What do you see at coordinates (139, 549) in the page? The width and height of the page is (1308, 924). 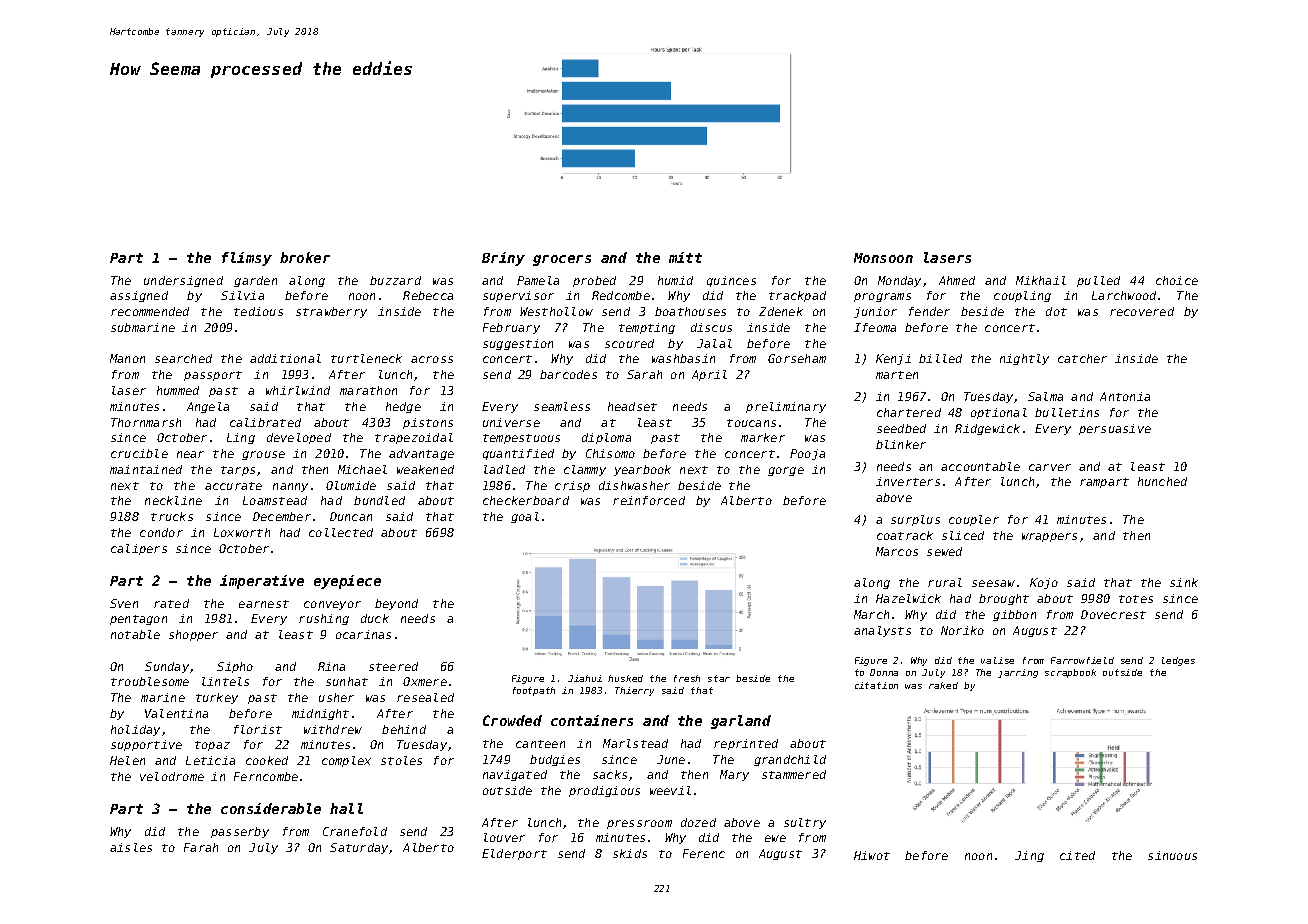 I see `calipers` at bounding box center [139, 549].
